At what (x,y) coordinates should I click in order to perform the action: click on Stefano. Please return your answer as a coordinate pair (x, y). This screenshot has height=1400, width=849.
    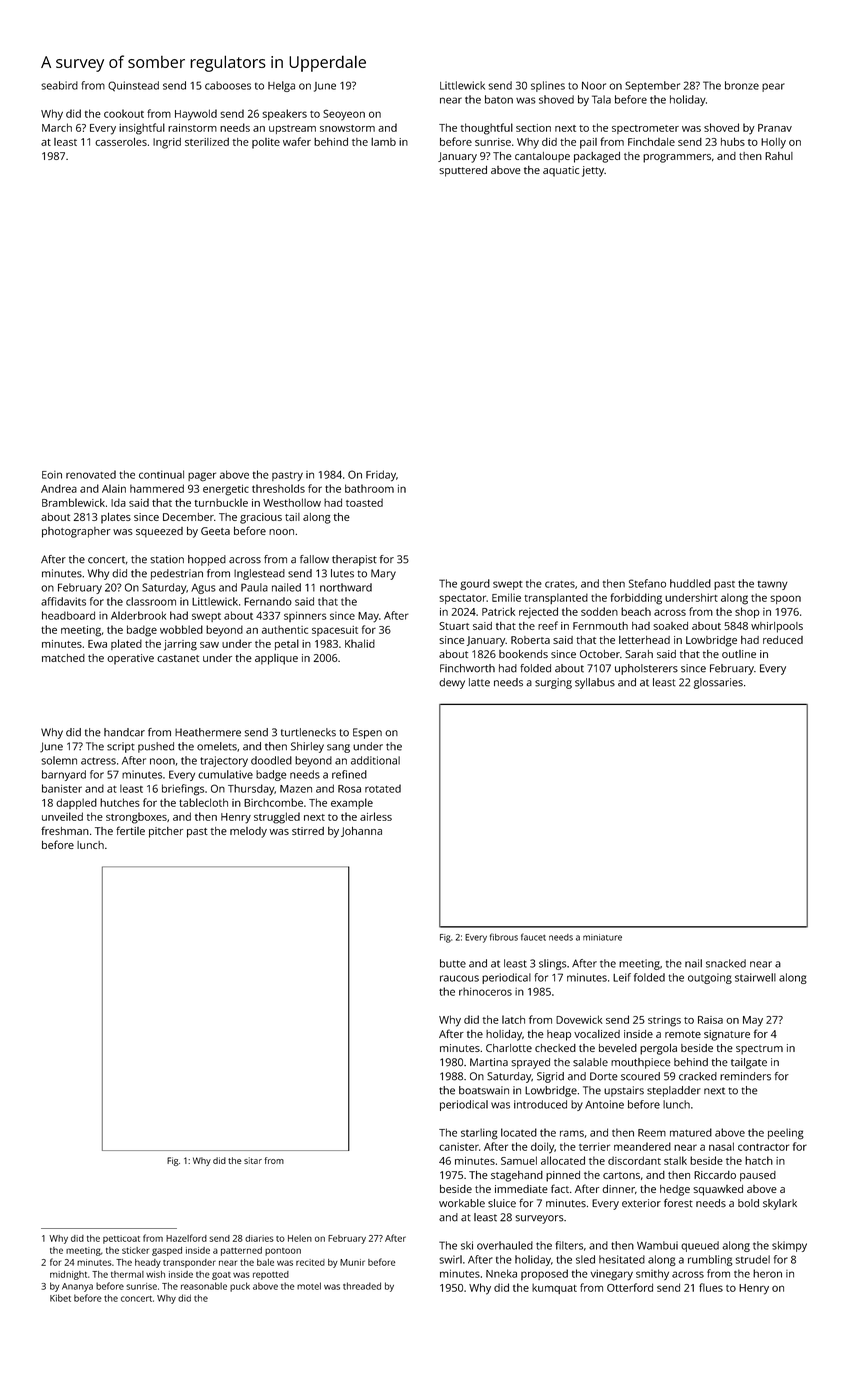
    Looking at the image, I should click on (647, 583).
